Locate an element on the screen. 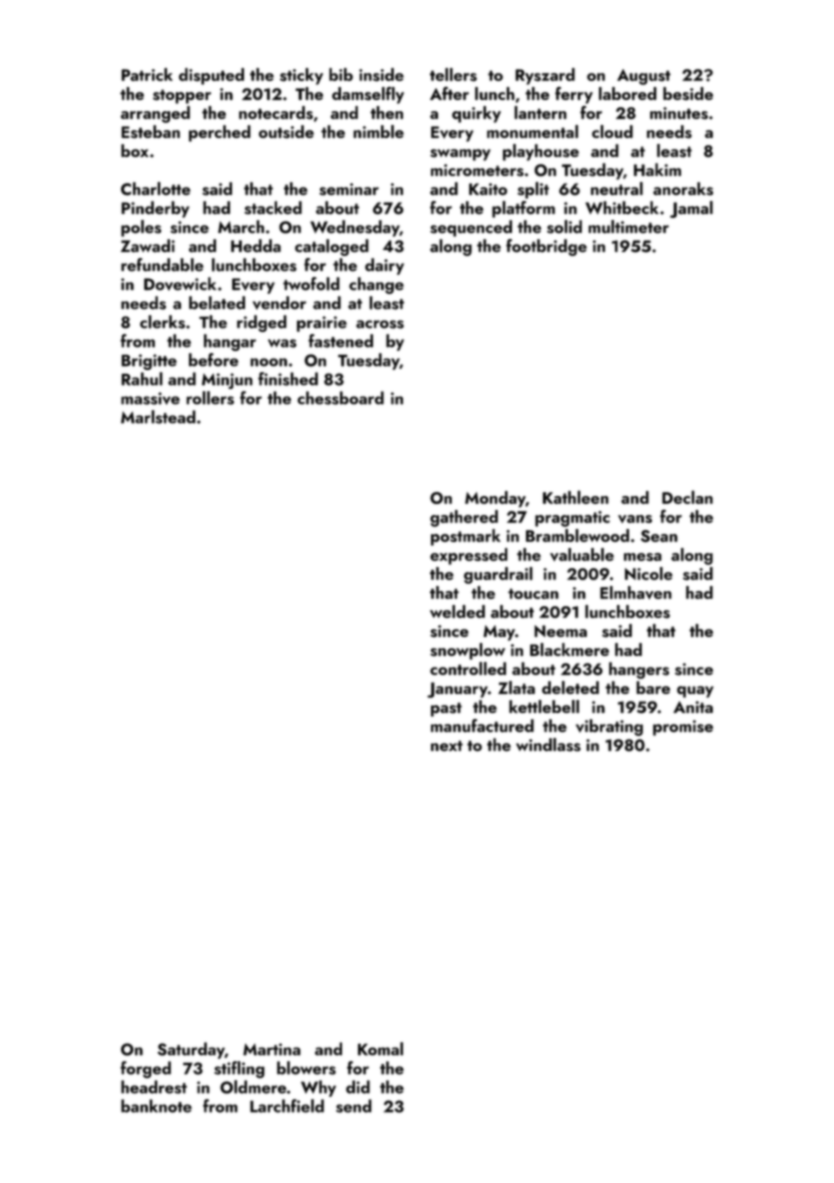 This screenshot has width=834, height=1183. vans is located at coordinates (635, 519).
